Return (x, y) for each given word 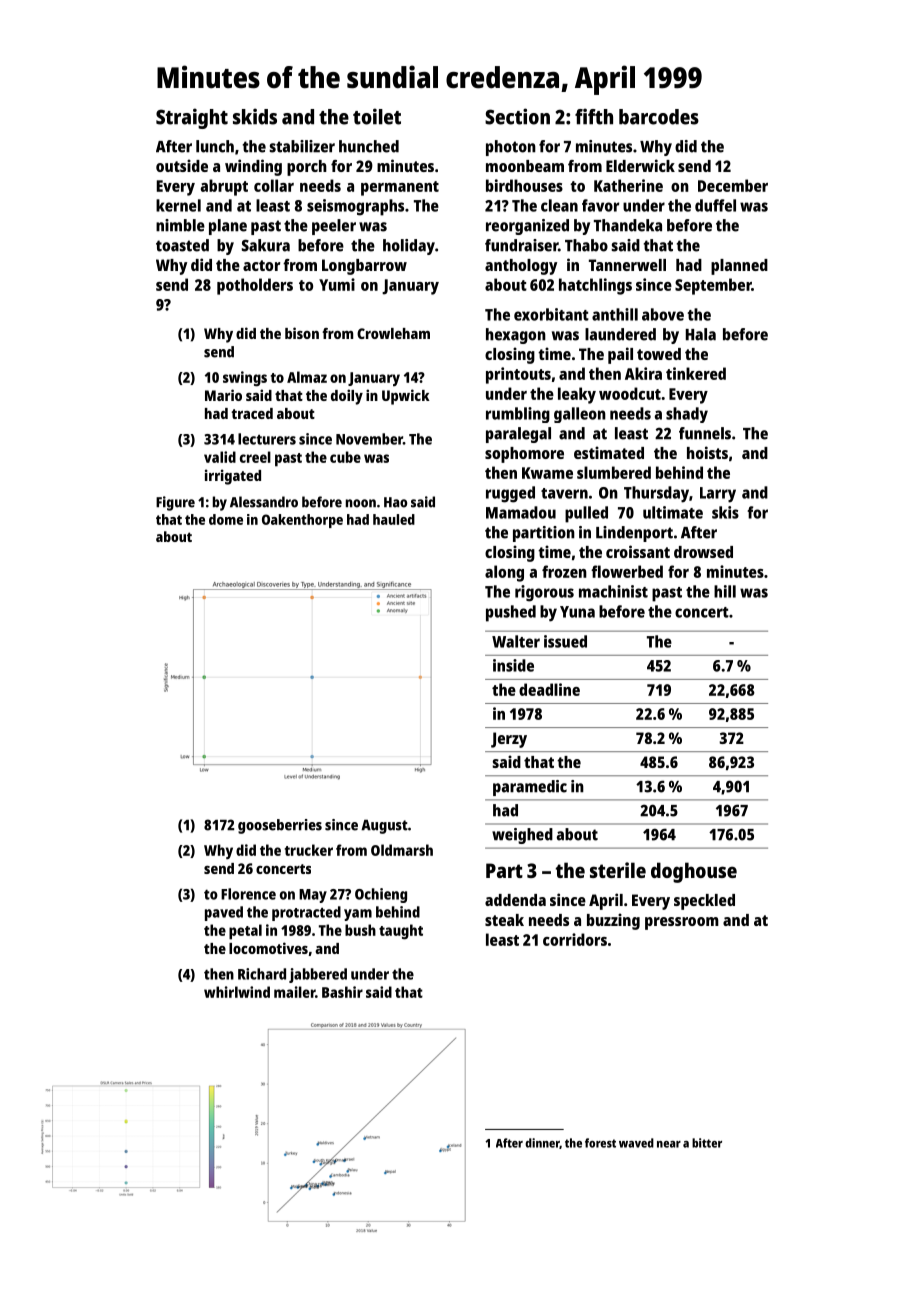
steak (504, 920)
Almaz (307, 377)
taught (401, 932)
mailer (294, 992)
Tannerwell (627, 265)
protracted (306, 913)
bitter (707, 1143)
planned (739, 267)
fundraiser (521, 245)
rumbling (518, 415)
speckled (704, 902)
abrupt (224, 187)
